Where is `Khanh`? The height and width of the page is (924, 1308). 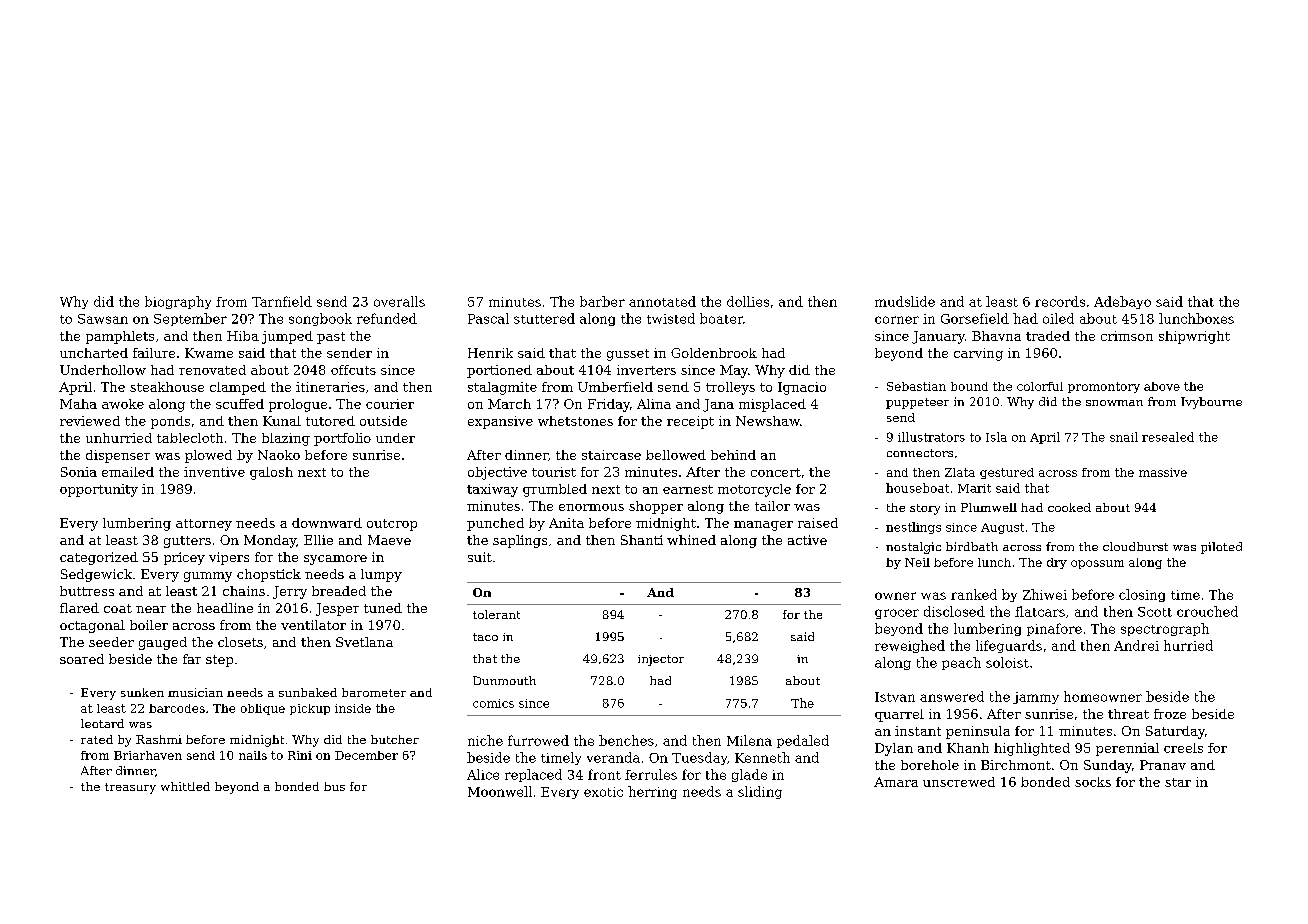 Khanh is located at coordinates (968, 748).
